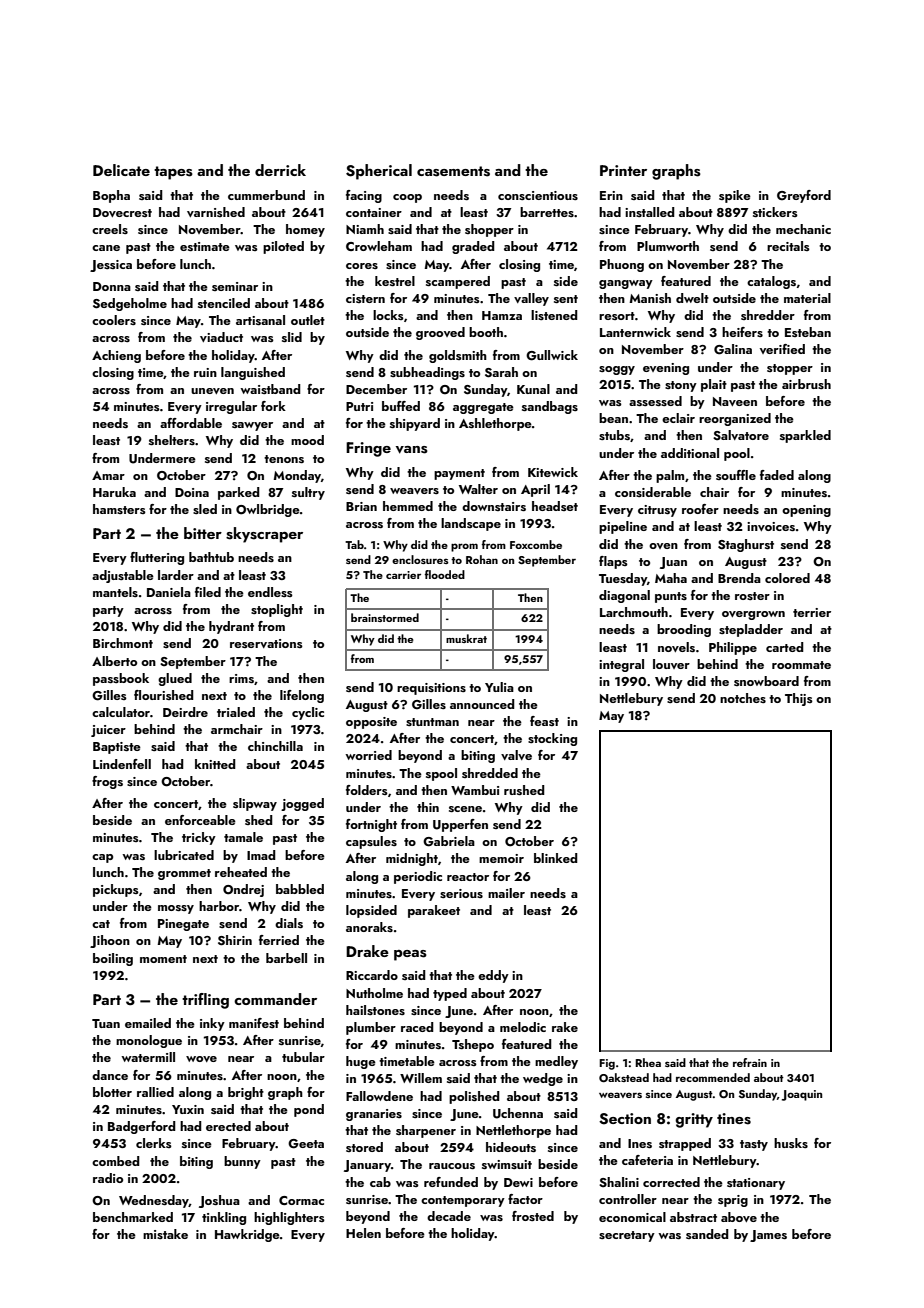 The width and height of the page is (924, 1308). What do you see at coordinates (119, 509) in the page?
I see `hamsters` at bounding box center [119, 509].
